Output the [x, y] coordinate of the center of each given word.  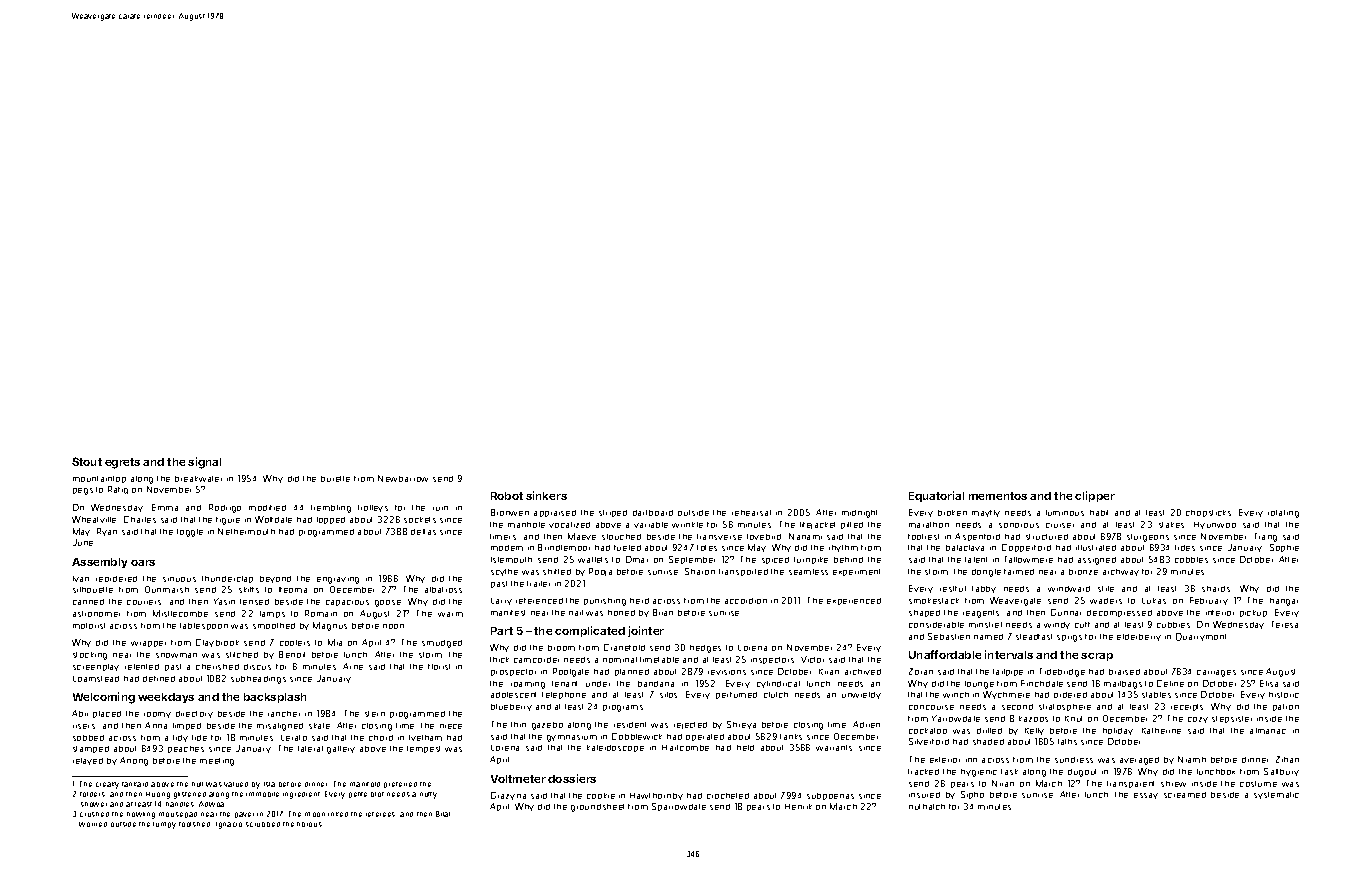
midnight [859, 514]
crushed [94, 814]
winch [956, 695]
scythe [504, 572]
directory [194, 714]
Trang [1266, 537]
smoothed [274, 626]
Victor [812, 659]
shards [1216, 589]
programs [623, 708]
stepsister [1232, 719]
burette [335, 479]
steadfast [1034, 637]
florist [439, 667]
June [83, 542]
